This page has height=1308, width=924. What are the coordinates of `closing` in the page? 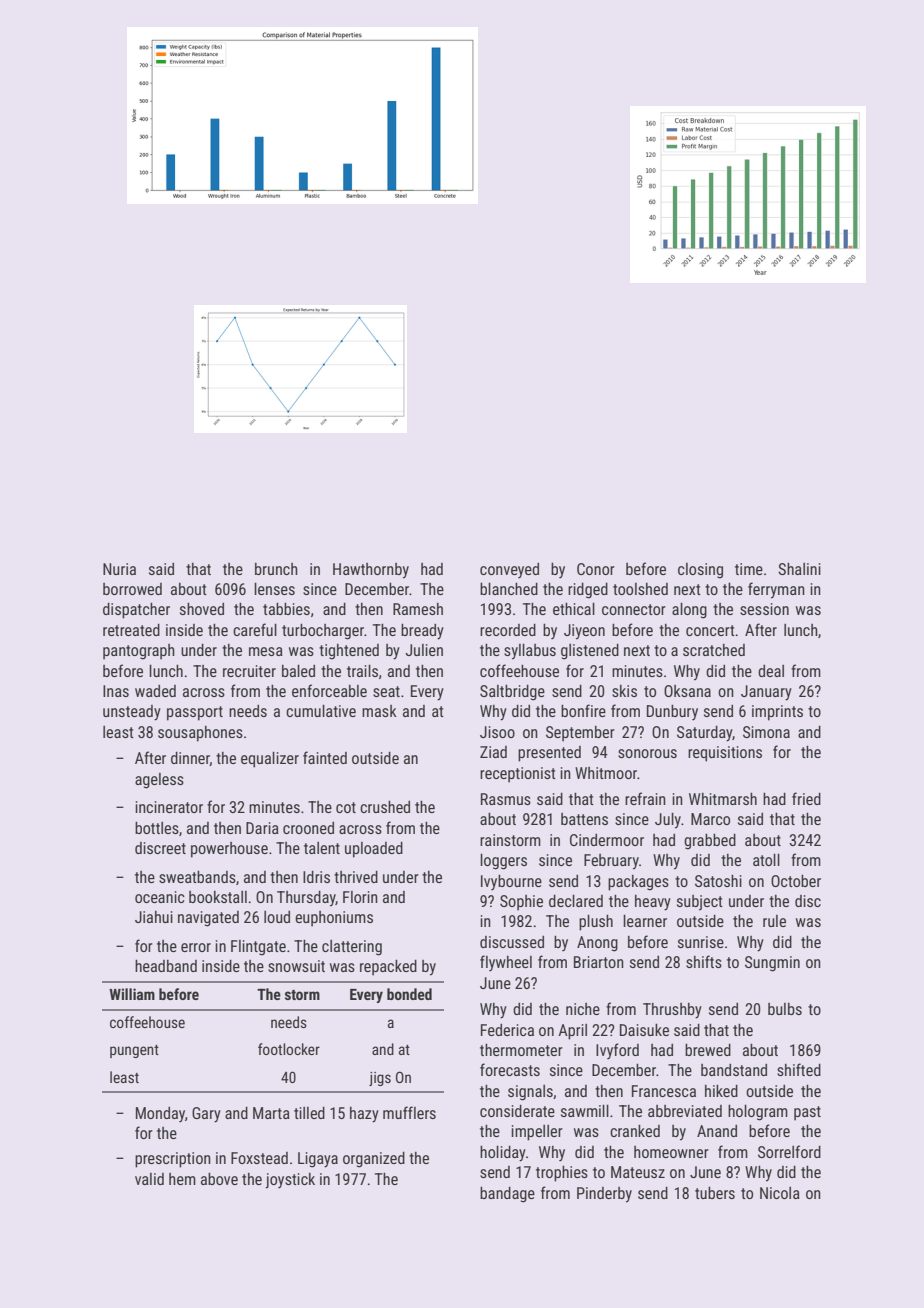 It's located at (700, 571).
